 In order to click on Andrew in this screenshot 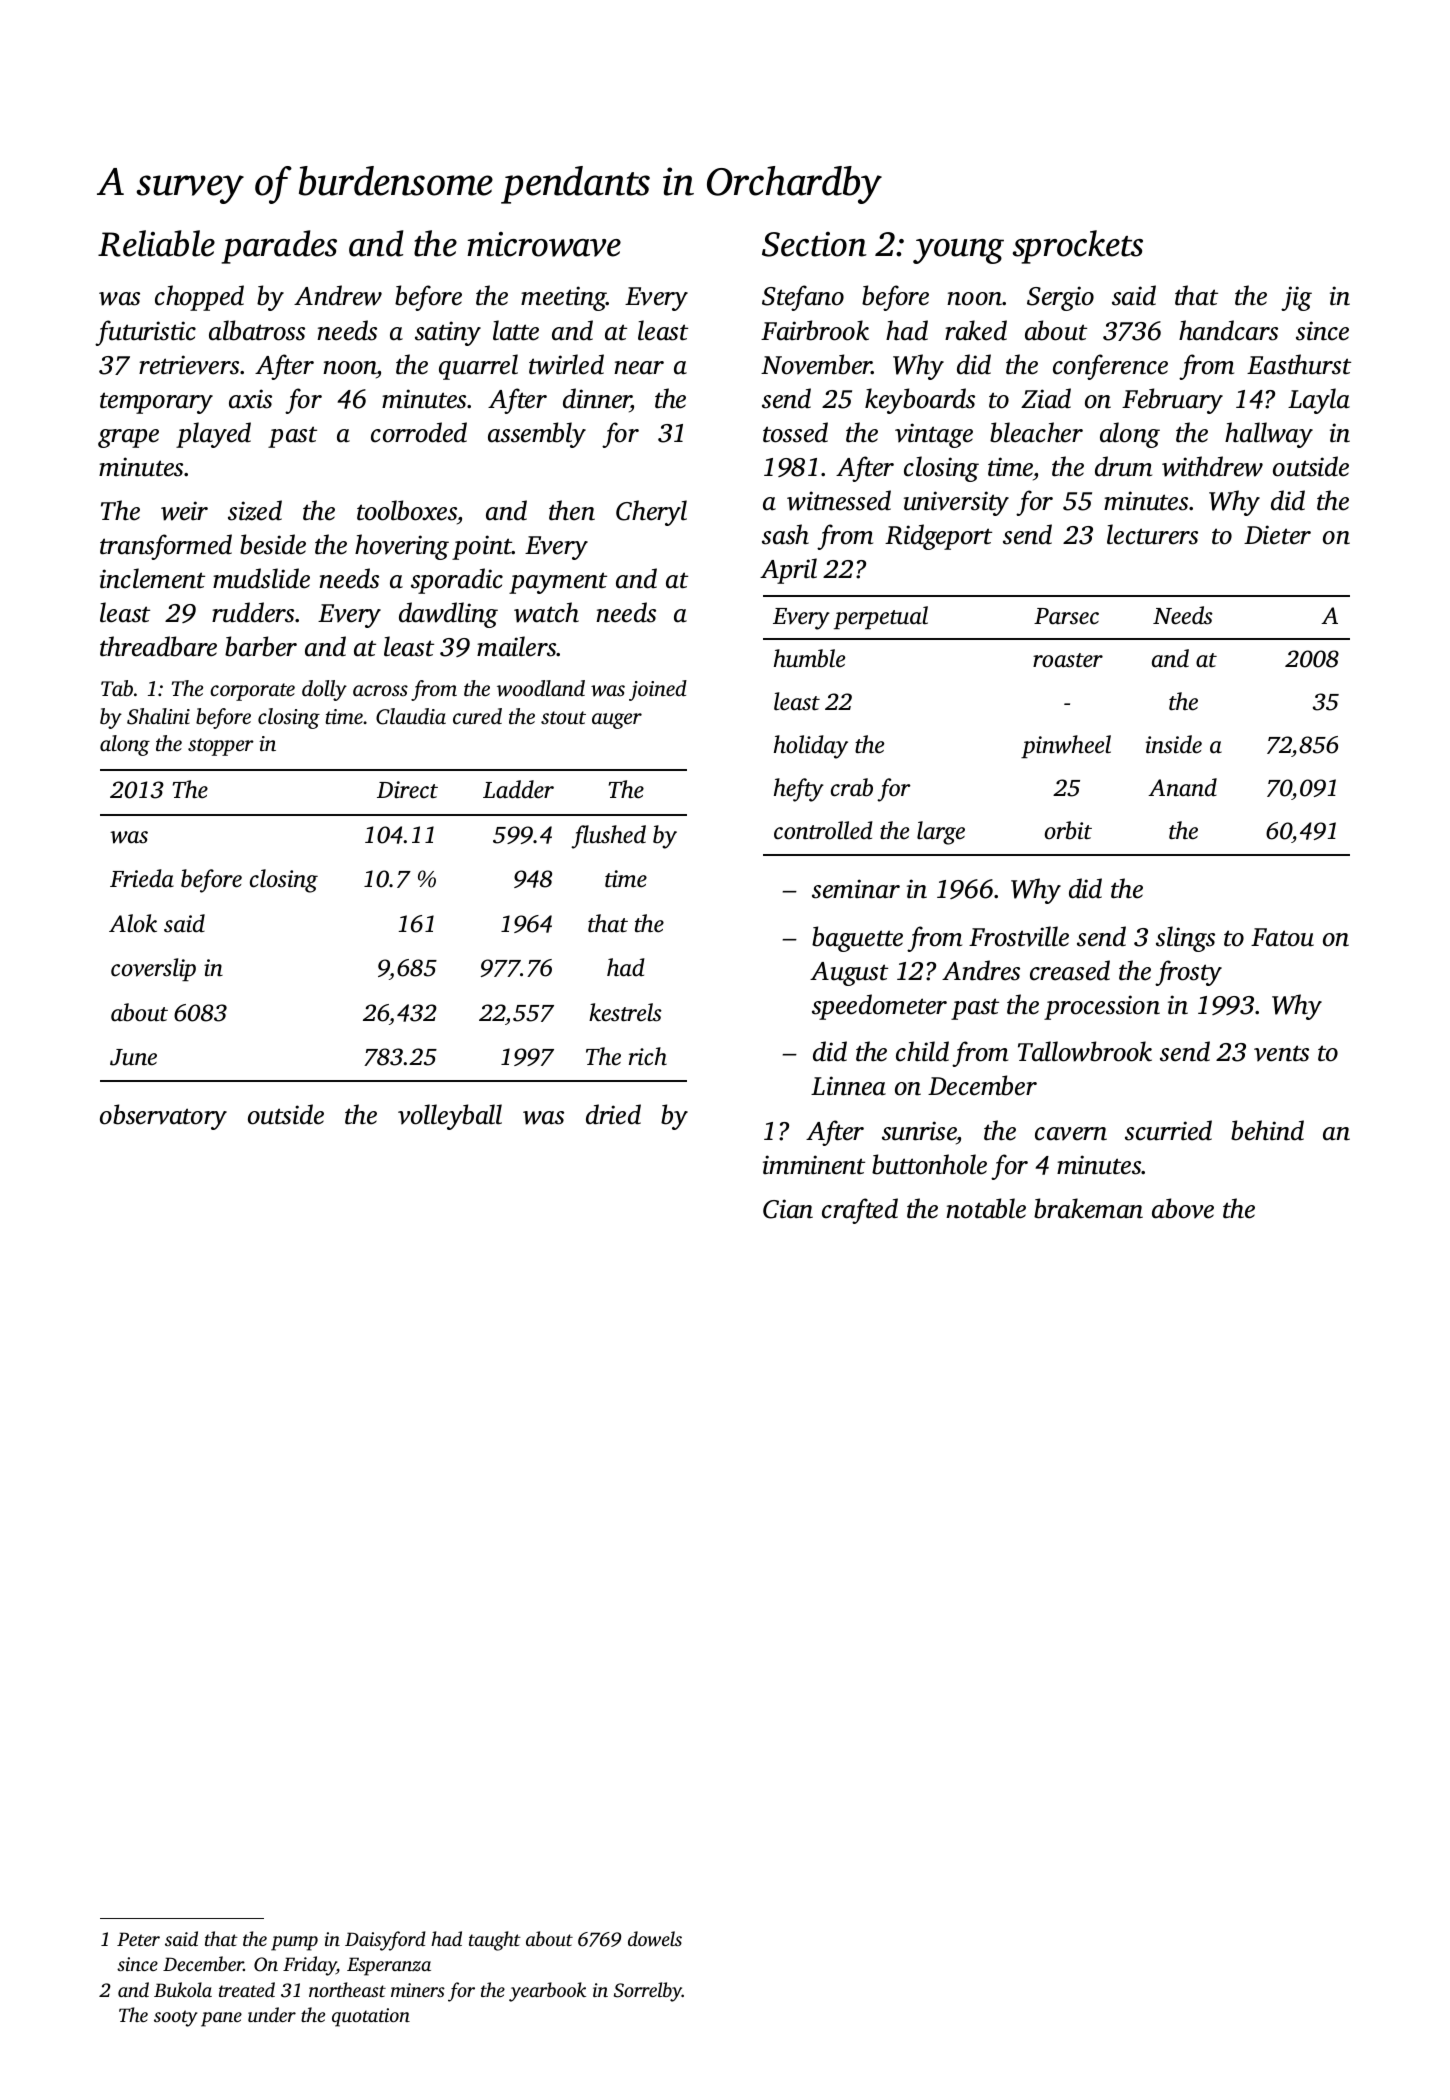, I will do `click(338, 295)`.
